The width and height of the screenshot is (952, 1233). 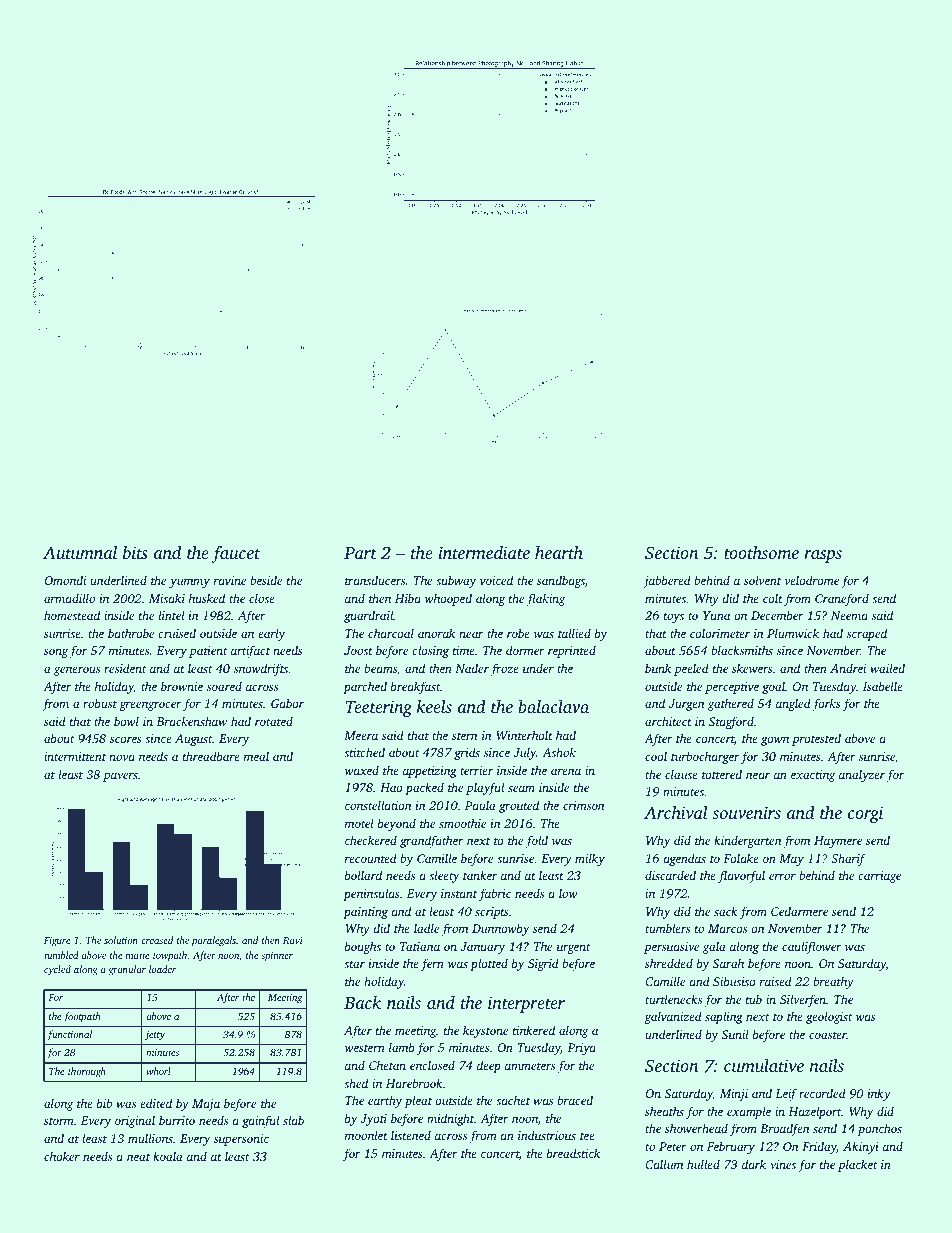 What do you see at coordinates (574, 948) in the screenshot?
I see `urgent` at bounding box center [574, 948].
